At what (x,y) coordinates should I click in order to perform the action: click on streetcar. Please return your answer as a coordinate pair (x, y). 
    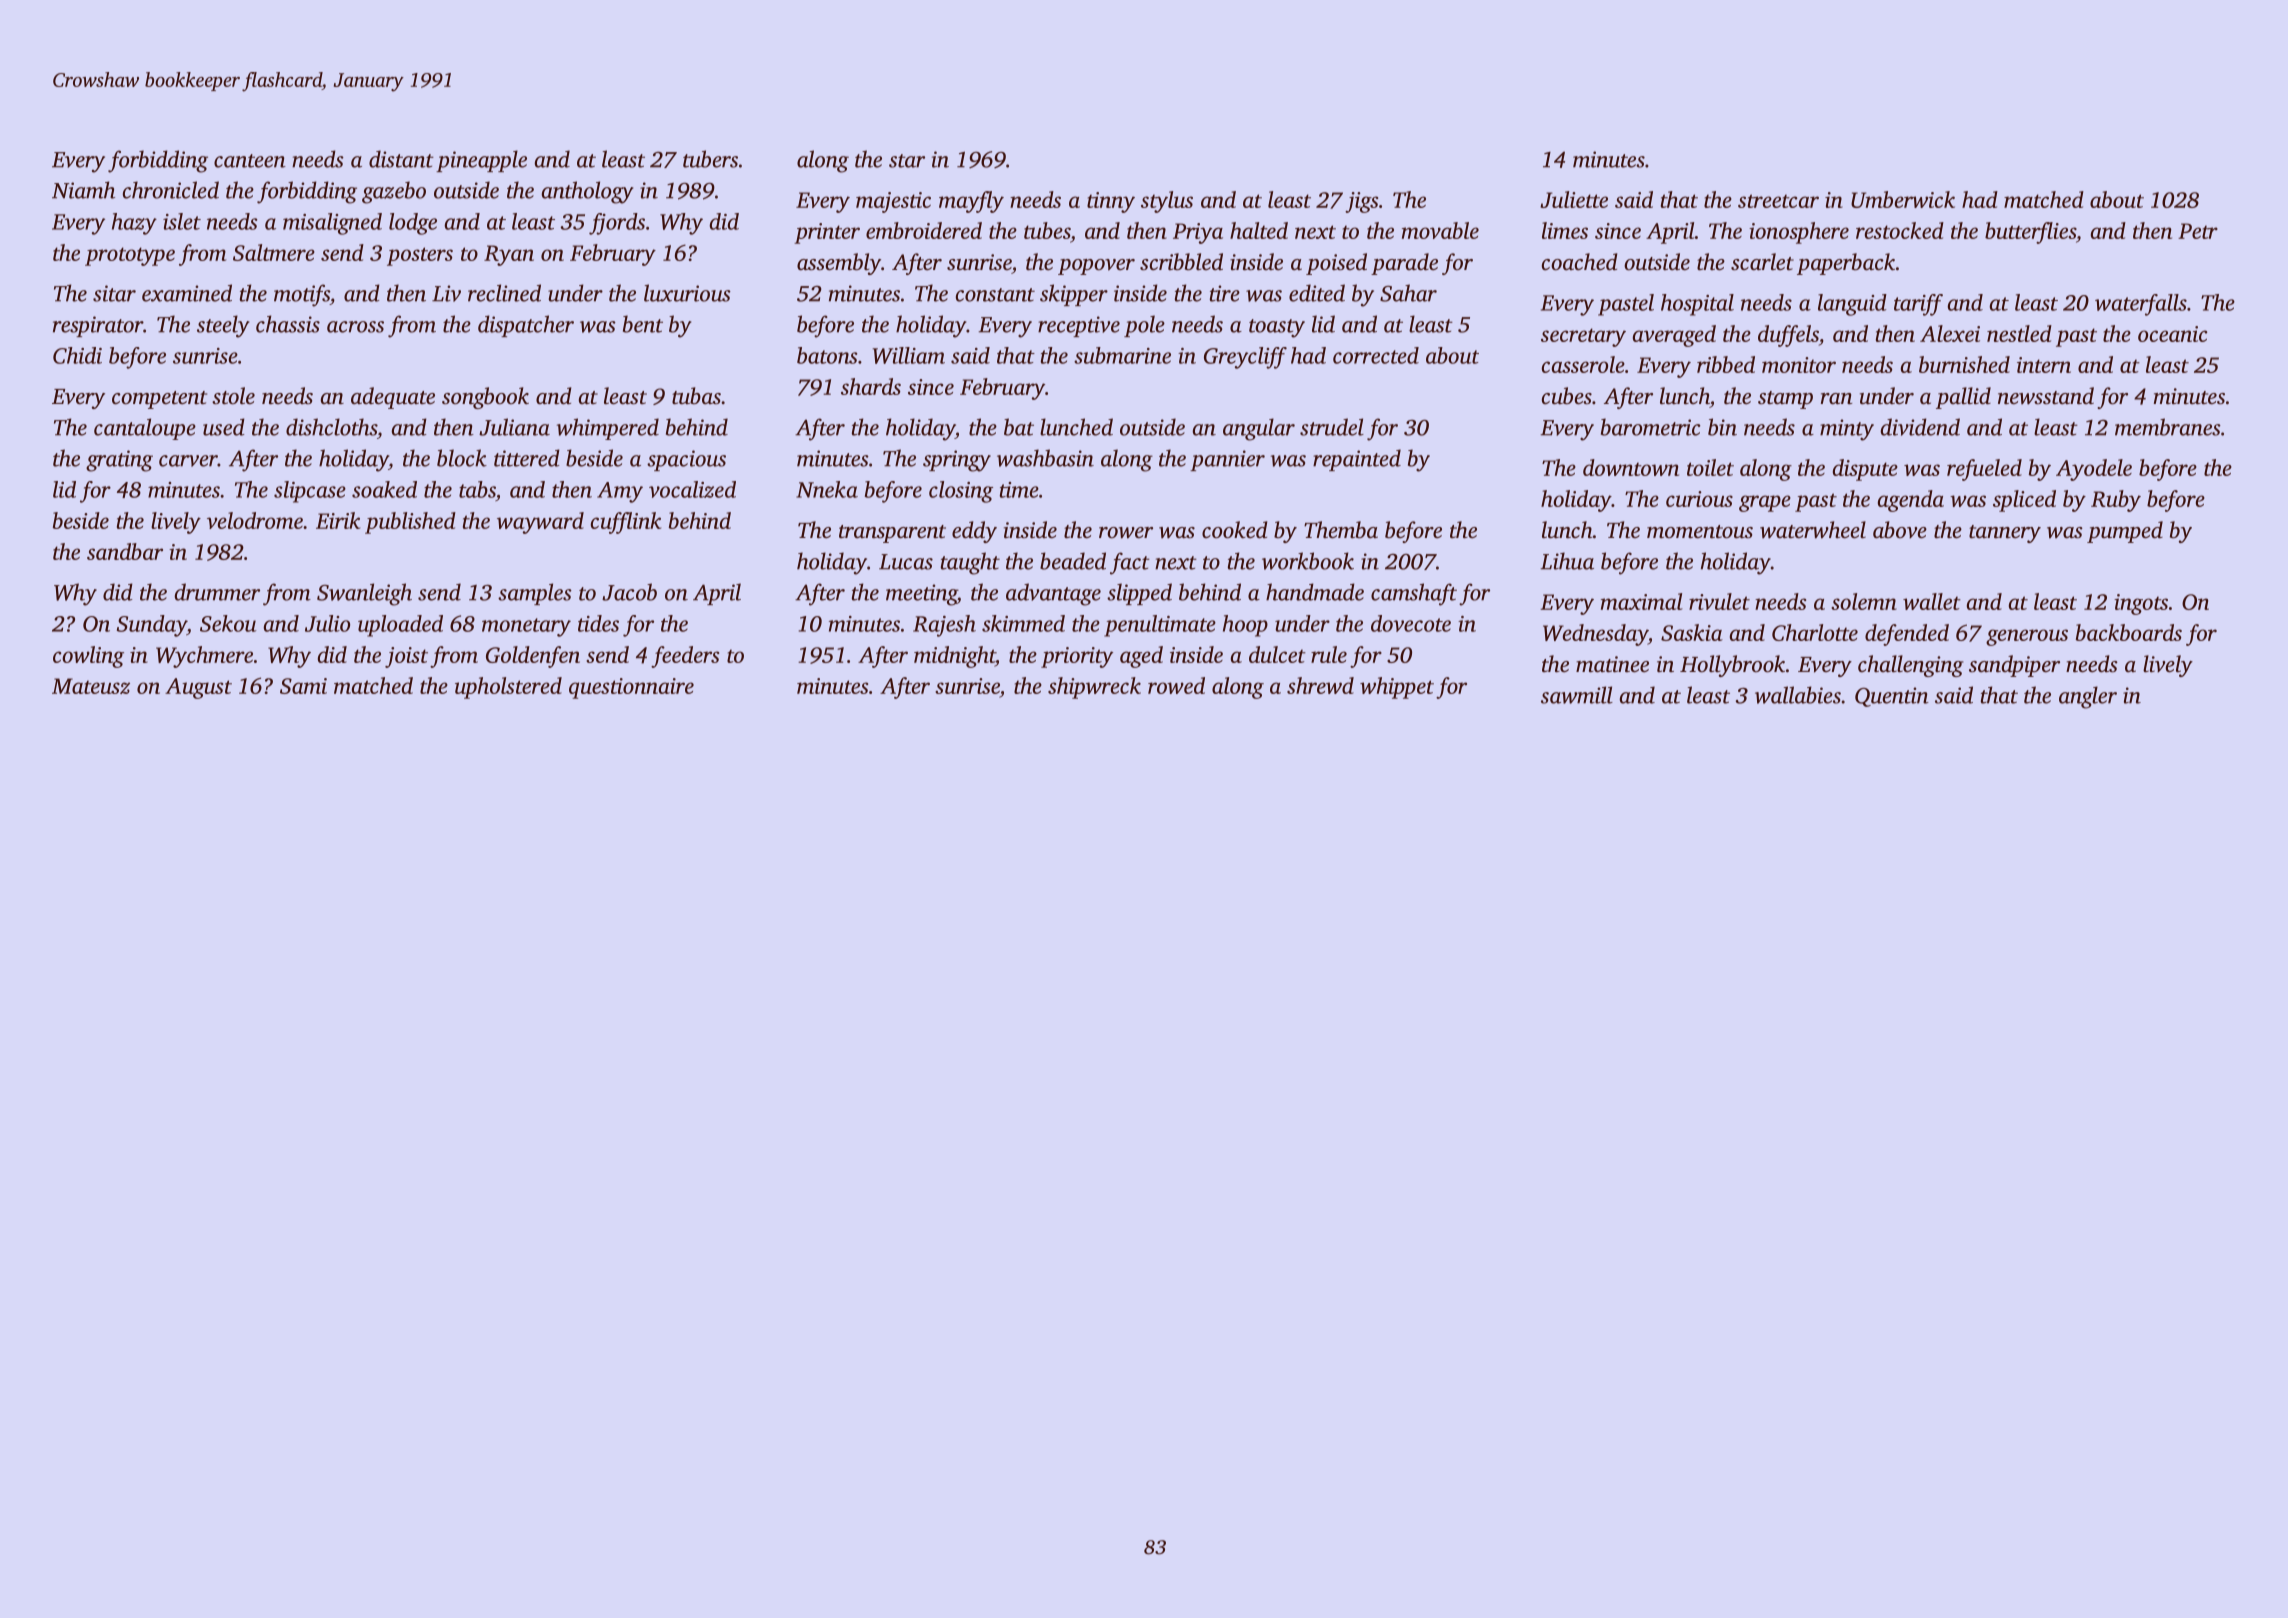
    Looking at the image, I should click on (1778, 201).
